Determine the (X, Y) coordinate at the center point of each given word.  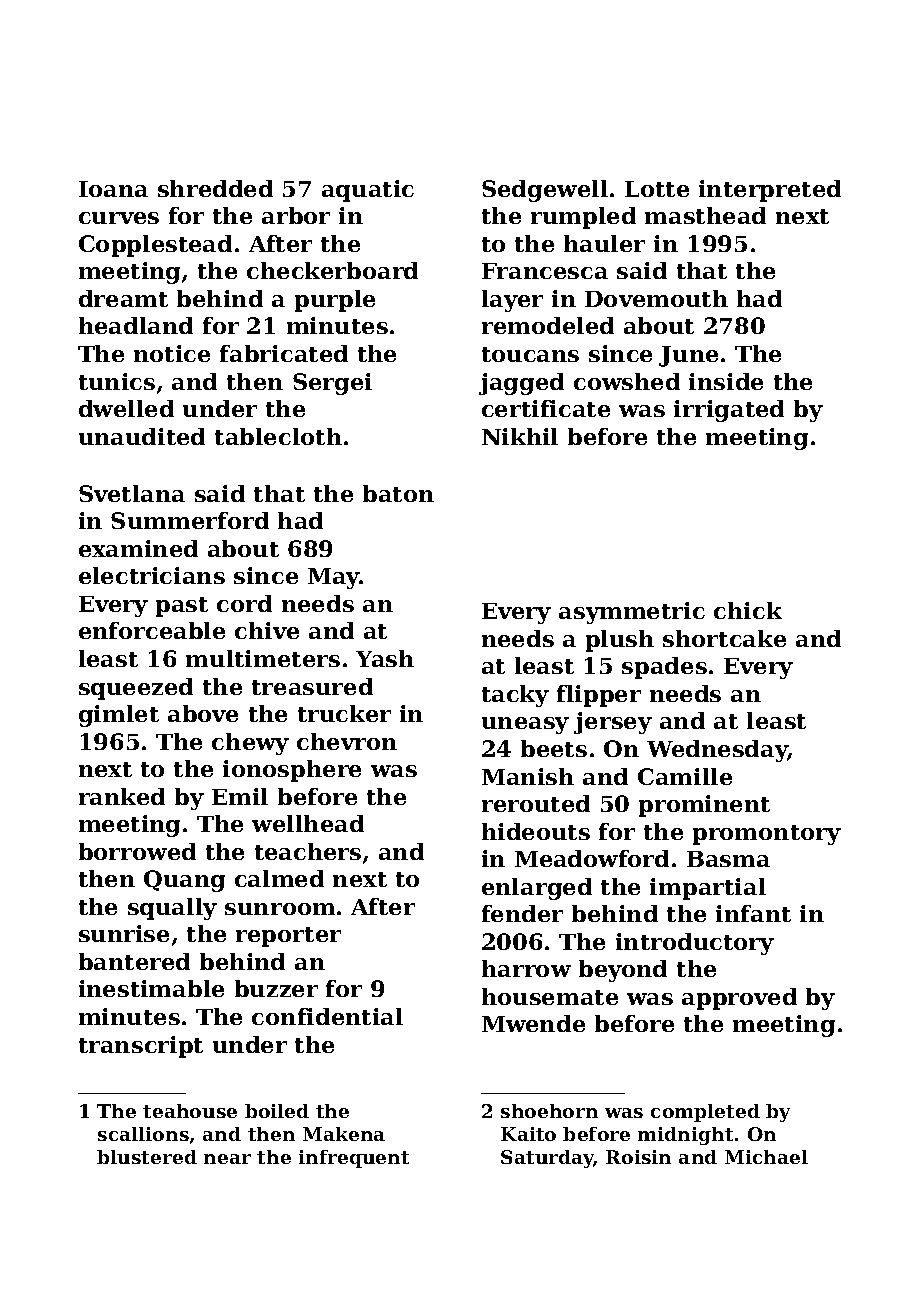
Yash (385, 658)
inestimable (151, 988)
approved (739, 999)
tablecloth (278, 436)
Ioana (113, 189)
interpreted (770, 191)
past (182, 607)
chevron (347, 741)
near (227, 1159)
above (203, 713)
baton (398, 493)
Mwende (533, 1023)
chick (748, 610)
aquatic (368, 191)
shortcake (724, 638)
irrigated (729, 411)
